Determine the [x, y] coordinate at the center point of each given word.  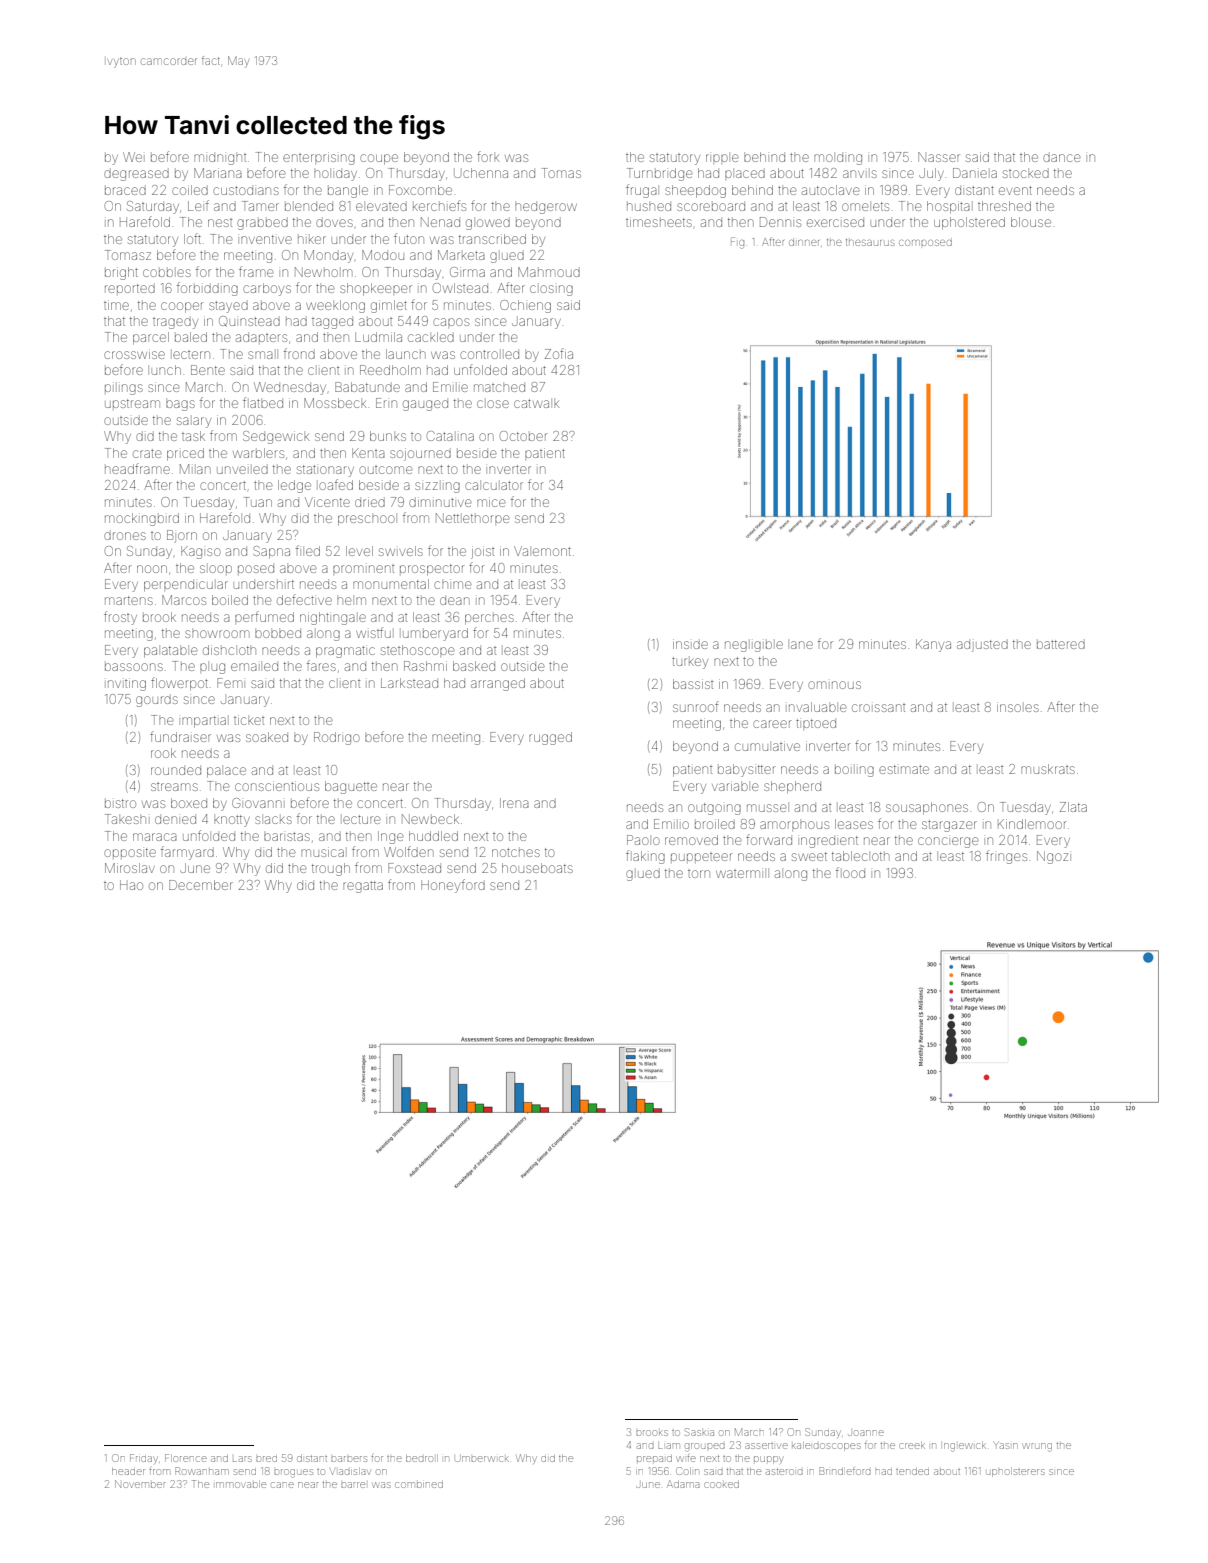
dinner [804, 243]
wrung [1037, 1447]
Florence [186, 1458]
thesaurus [870, 242]
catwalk [536, 403]
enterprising [319, 158]
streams [174, 787]
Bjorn [182, 536]
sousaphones [927, 808]
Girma [467, 272]
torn [699, 874]
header [128, 1471]
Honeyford [453, 886]
